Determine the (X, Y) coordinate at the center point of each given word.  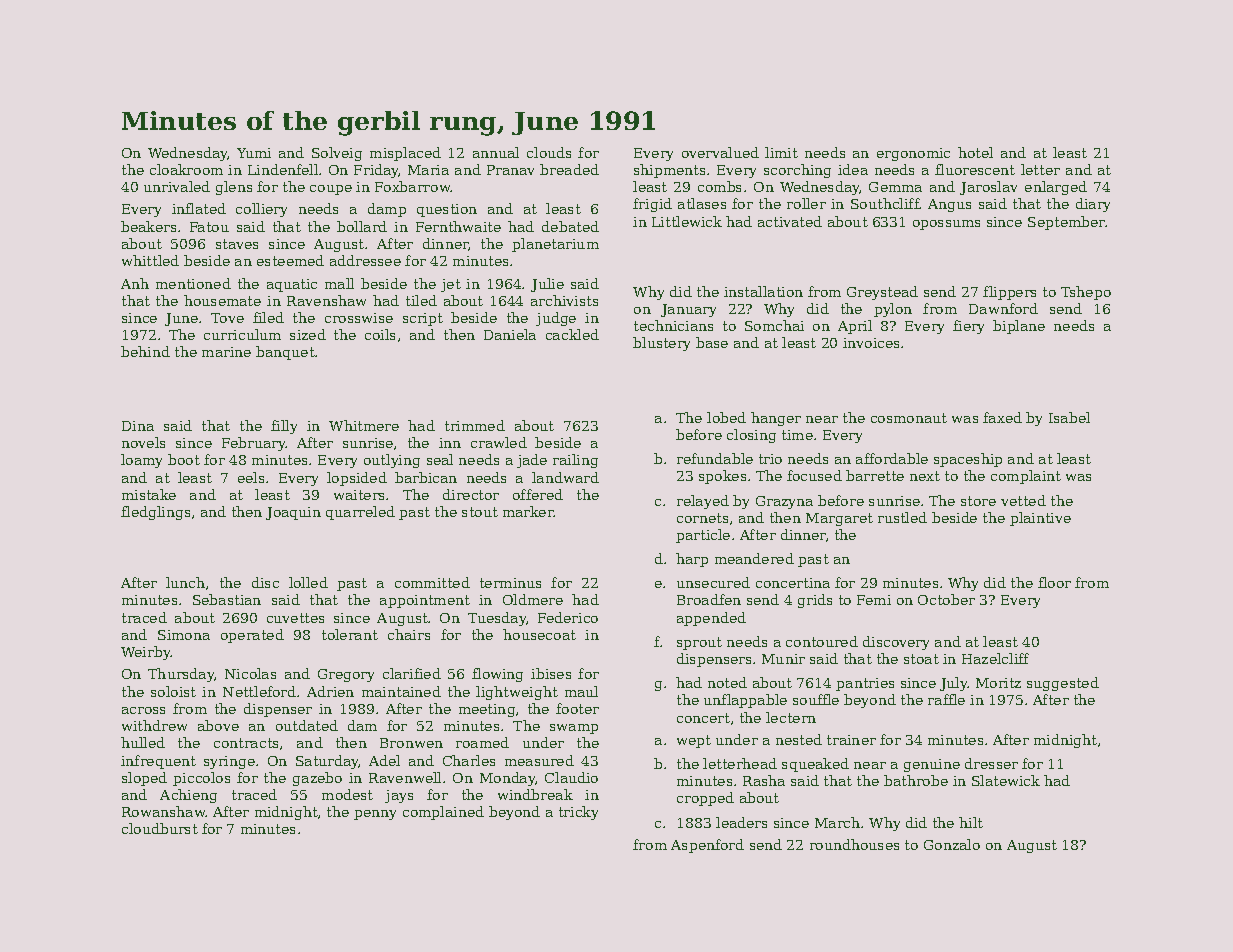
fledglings (155, 513)
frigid (652, 205)
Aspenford (707, 846)
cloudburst (160, 828)
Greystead (882, 293)
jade (532, 461)
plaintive (1040, 519)
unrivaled (177, 186)
